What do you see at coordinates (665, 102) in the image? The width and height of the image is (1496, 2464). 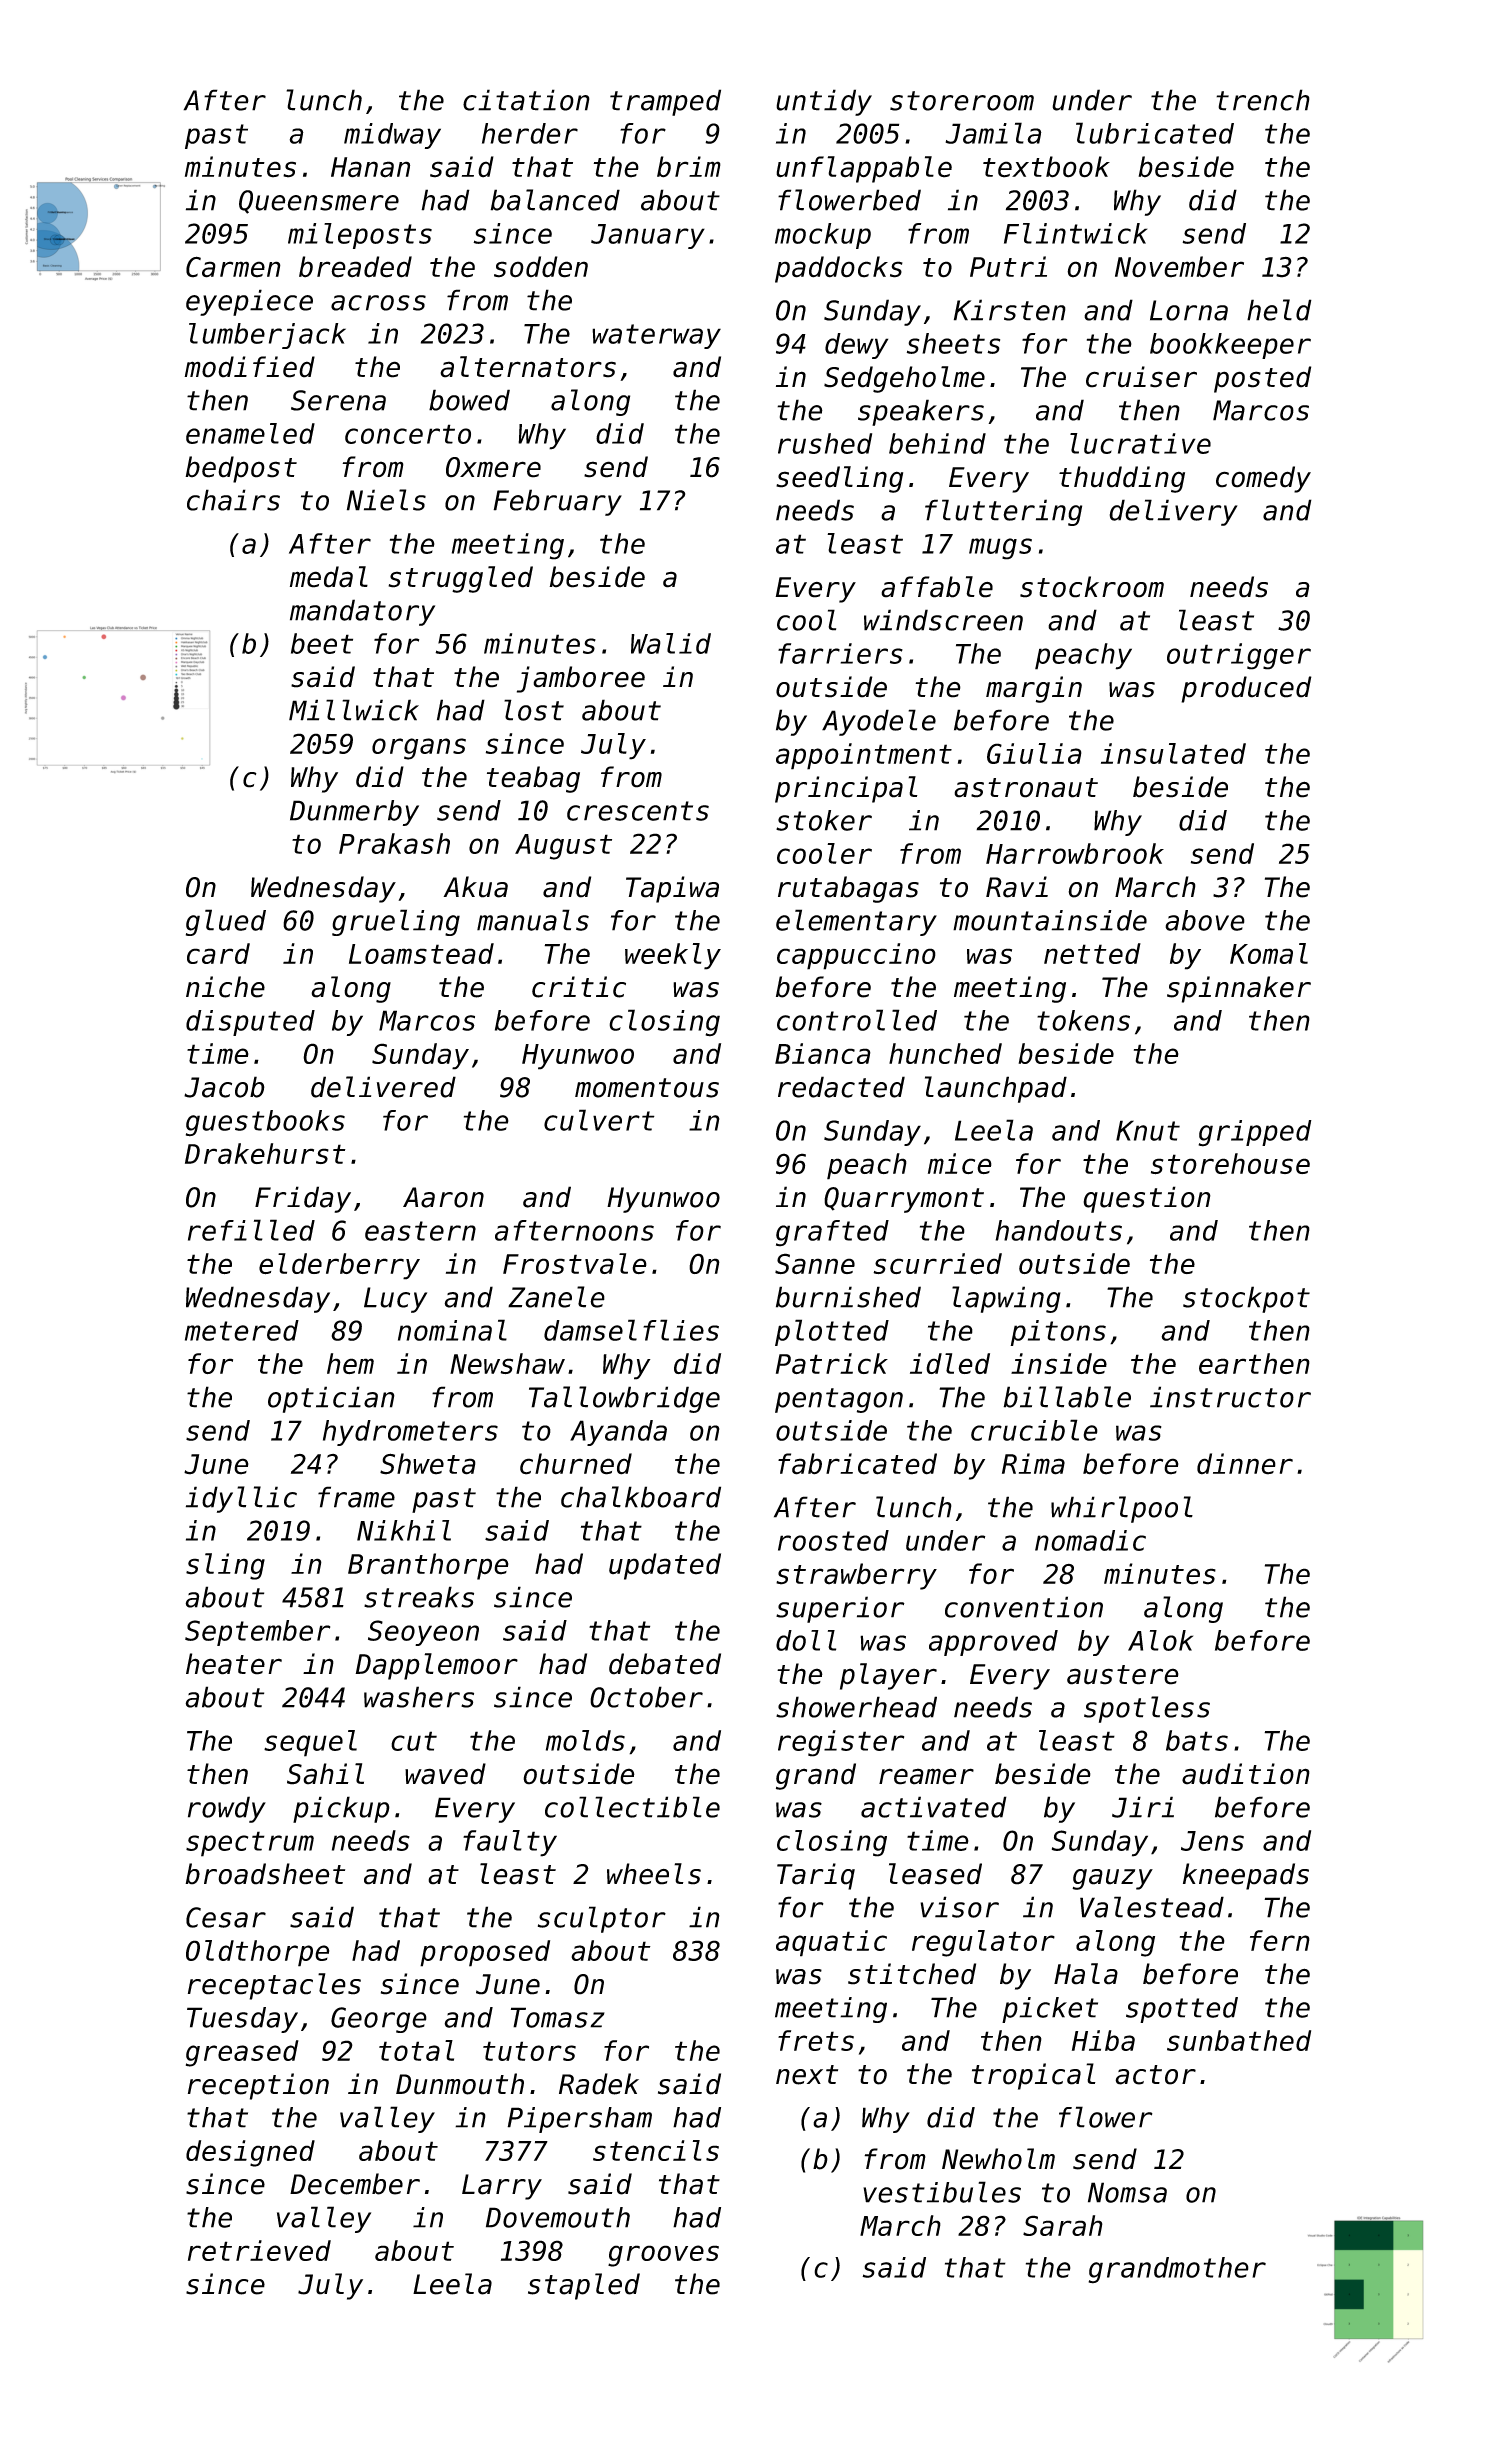 I see `tramped` at bounding box center [665, 102].
